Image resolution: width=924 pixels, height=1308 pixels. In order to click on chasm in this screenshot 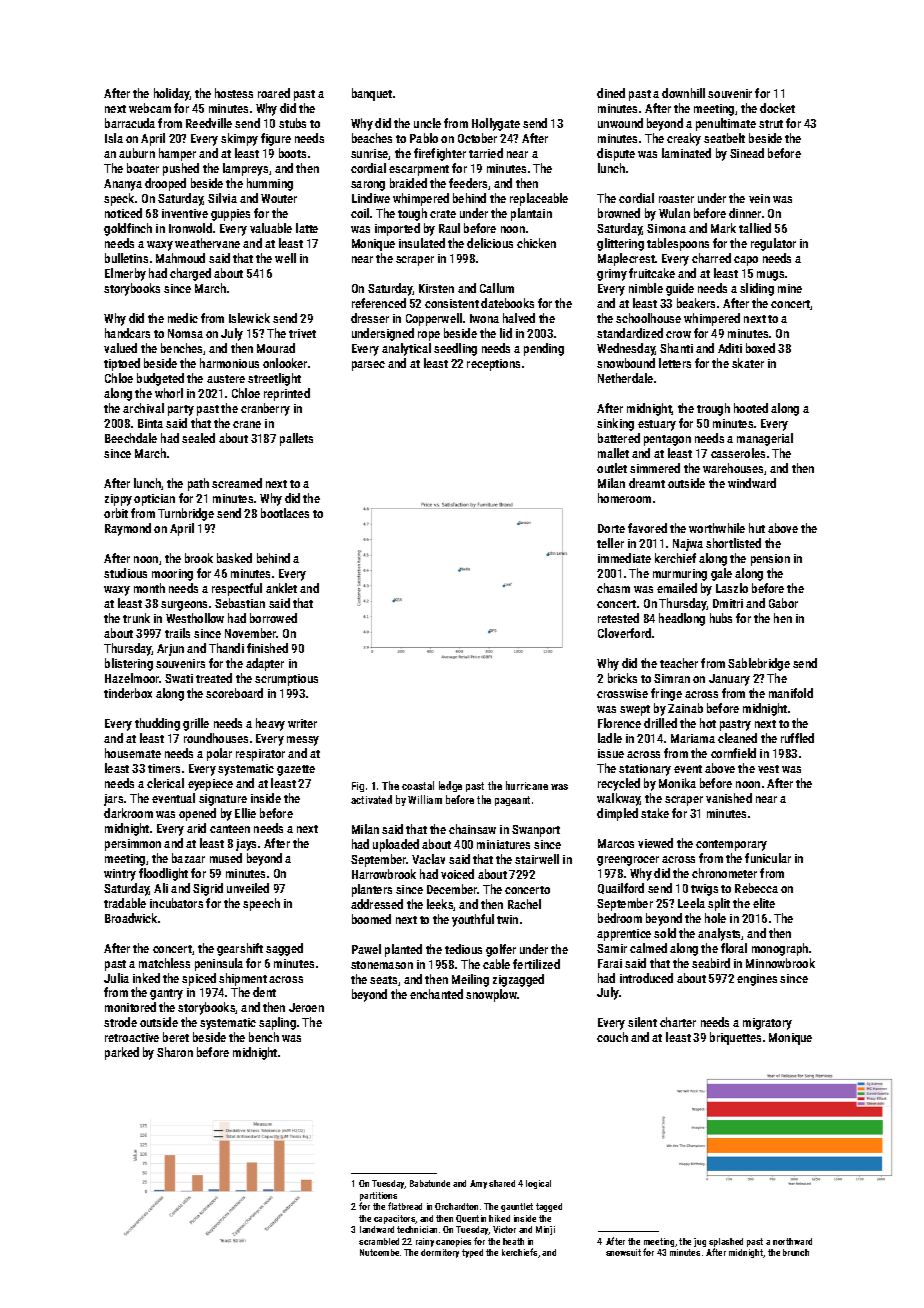, I will do `click(613, 588)`.
